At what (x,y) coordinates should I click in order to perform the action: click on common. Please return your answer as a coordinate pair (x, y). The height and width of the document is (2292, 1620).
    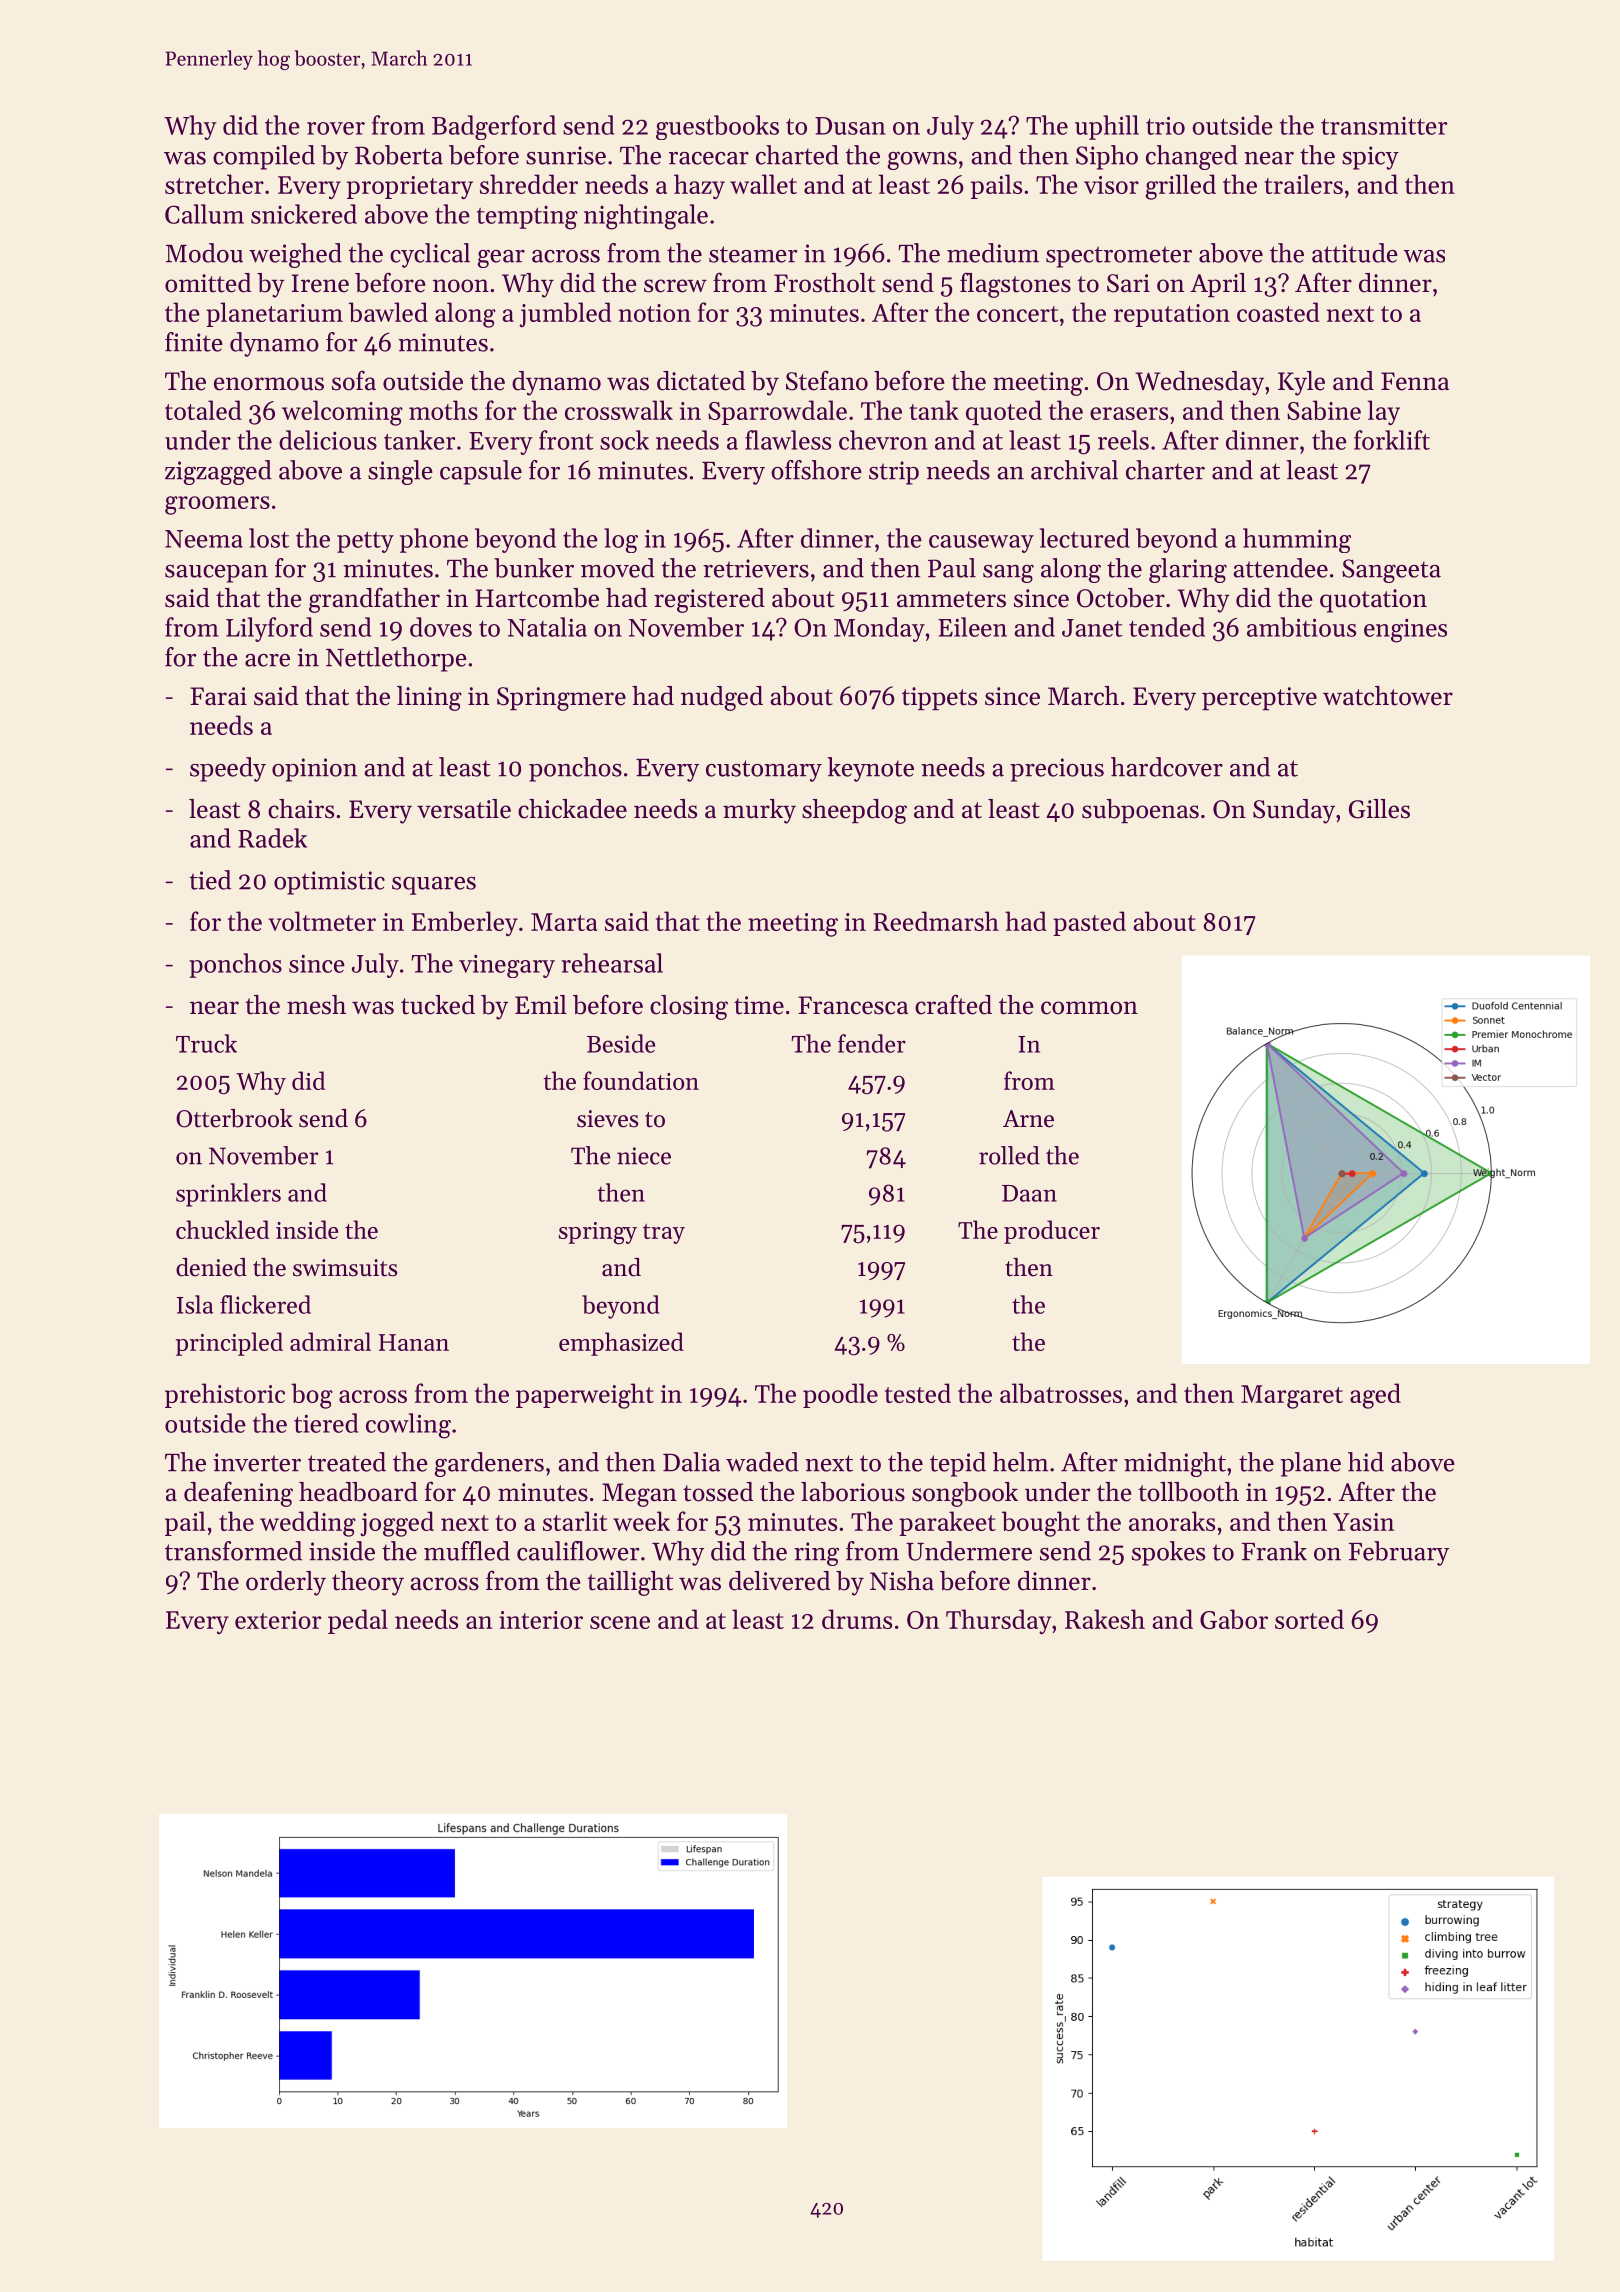
    Looking at the image, I should click on (1089, 1008).
